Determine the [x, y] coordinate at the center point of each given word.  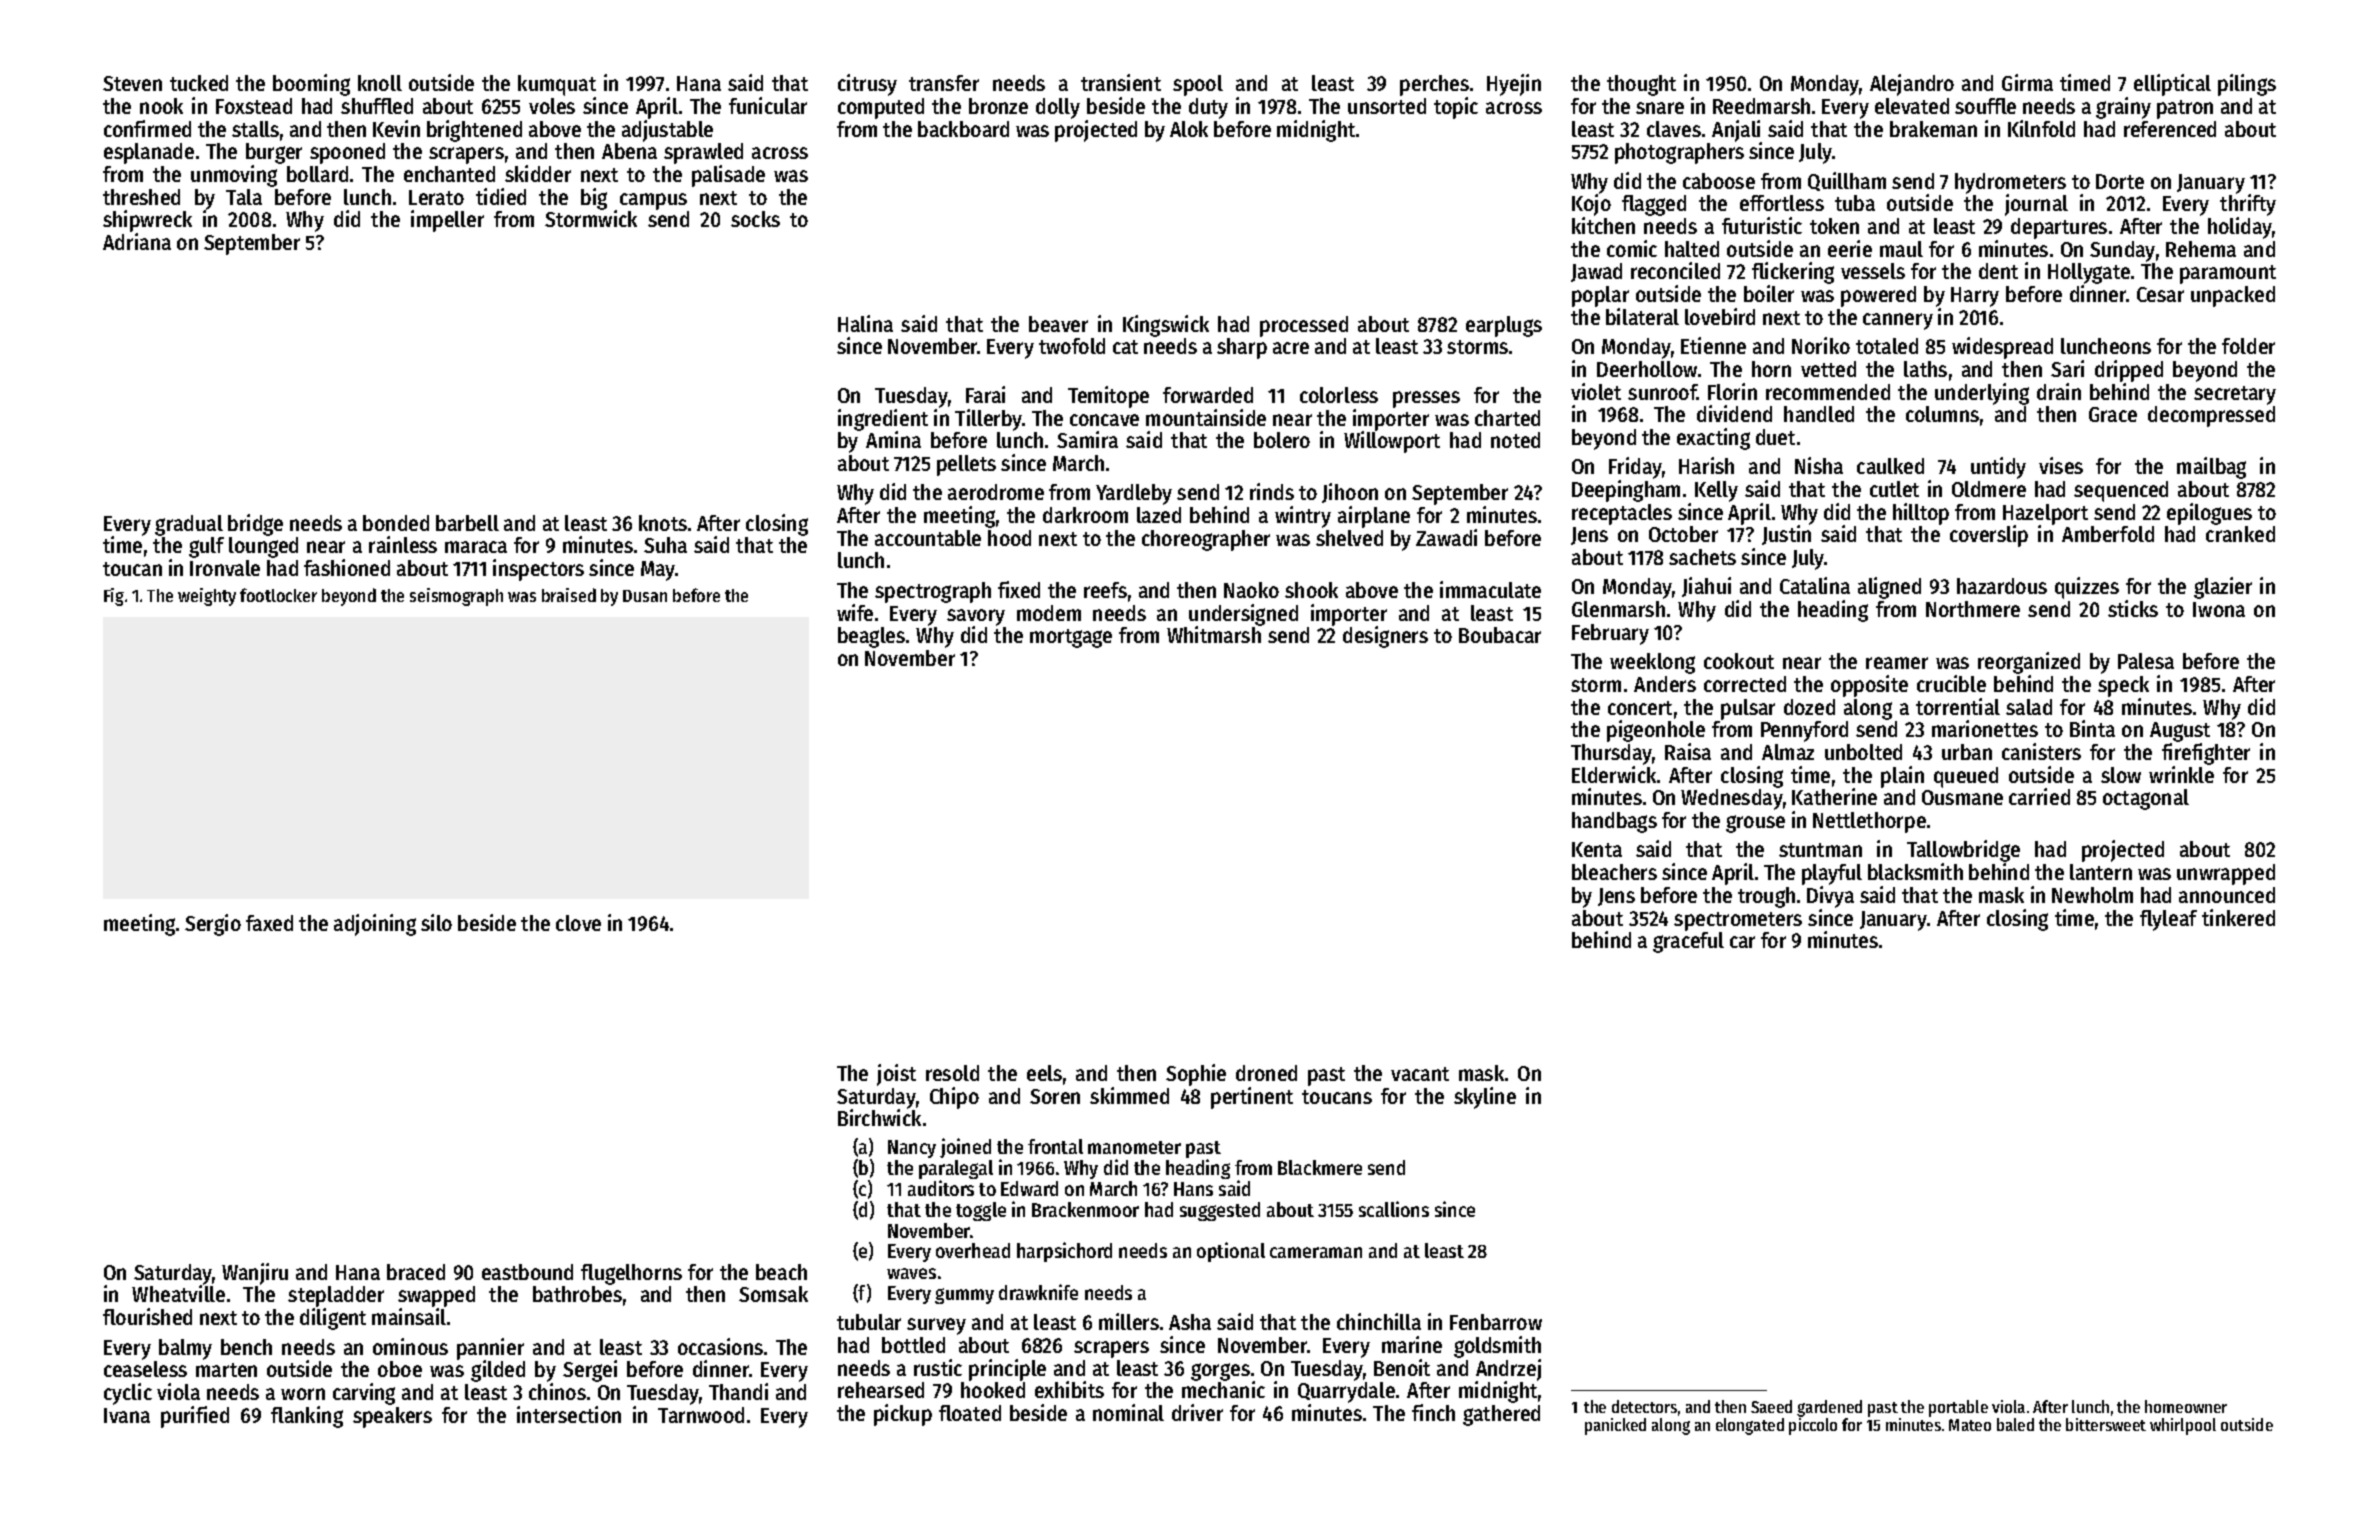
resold [952, 1073]
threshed [141, 197]
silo [436, 922]
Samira [1087, 439]
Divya [1830, 897]
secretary [2235, 395]
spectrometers [1738, 921]
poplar [1600, 296]
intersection [569, 1414]
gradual [189, 525]
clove [578, 923]
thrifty [2248, 205]
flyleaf [2168, 920]
